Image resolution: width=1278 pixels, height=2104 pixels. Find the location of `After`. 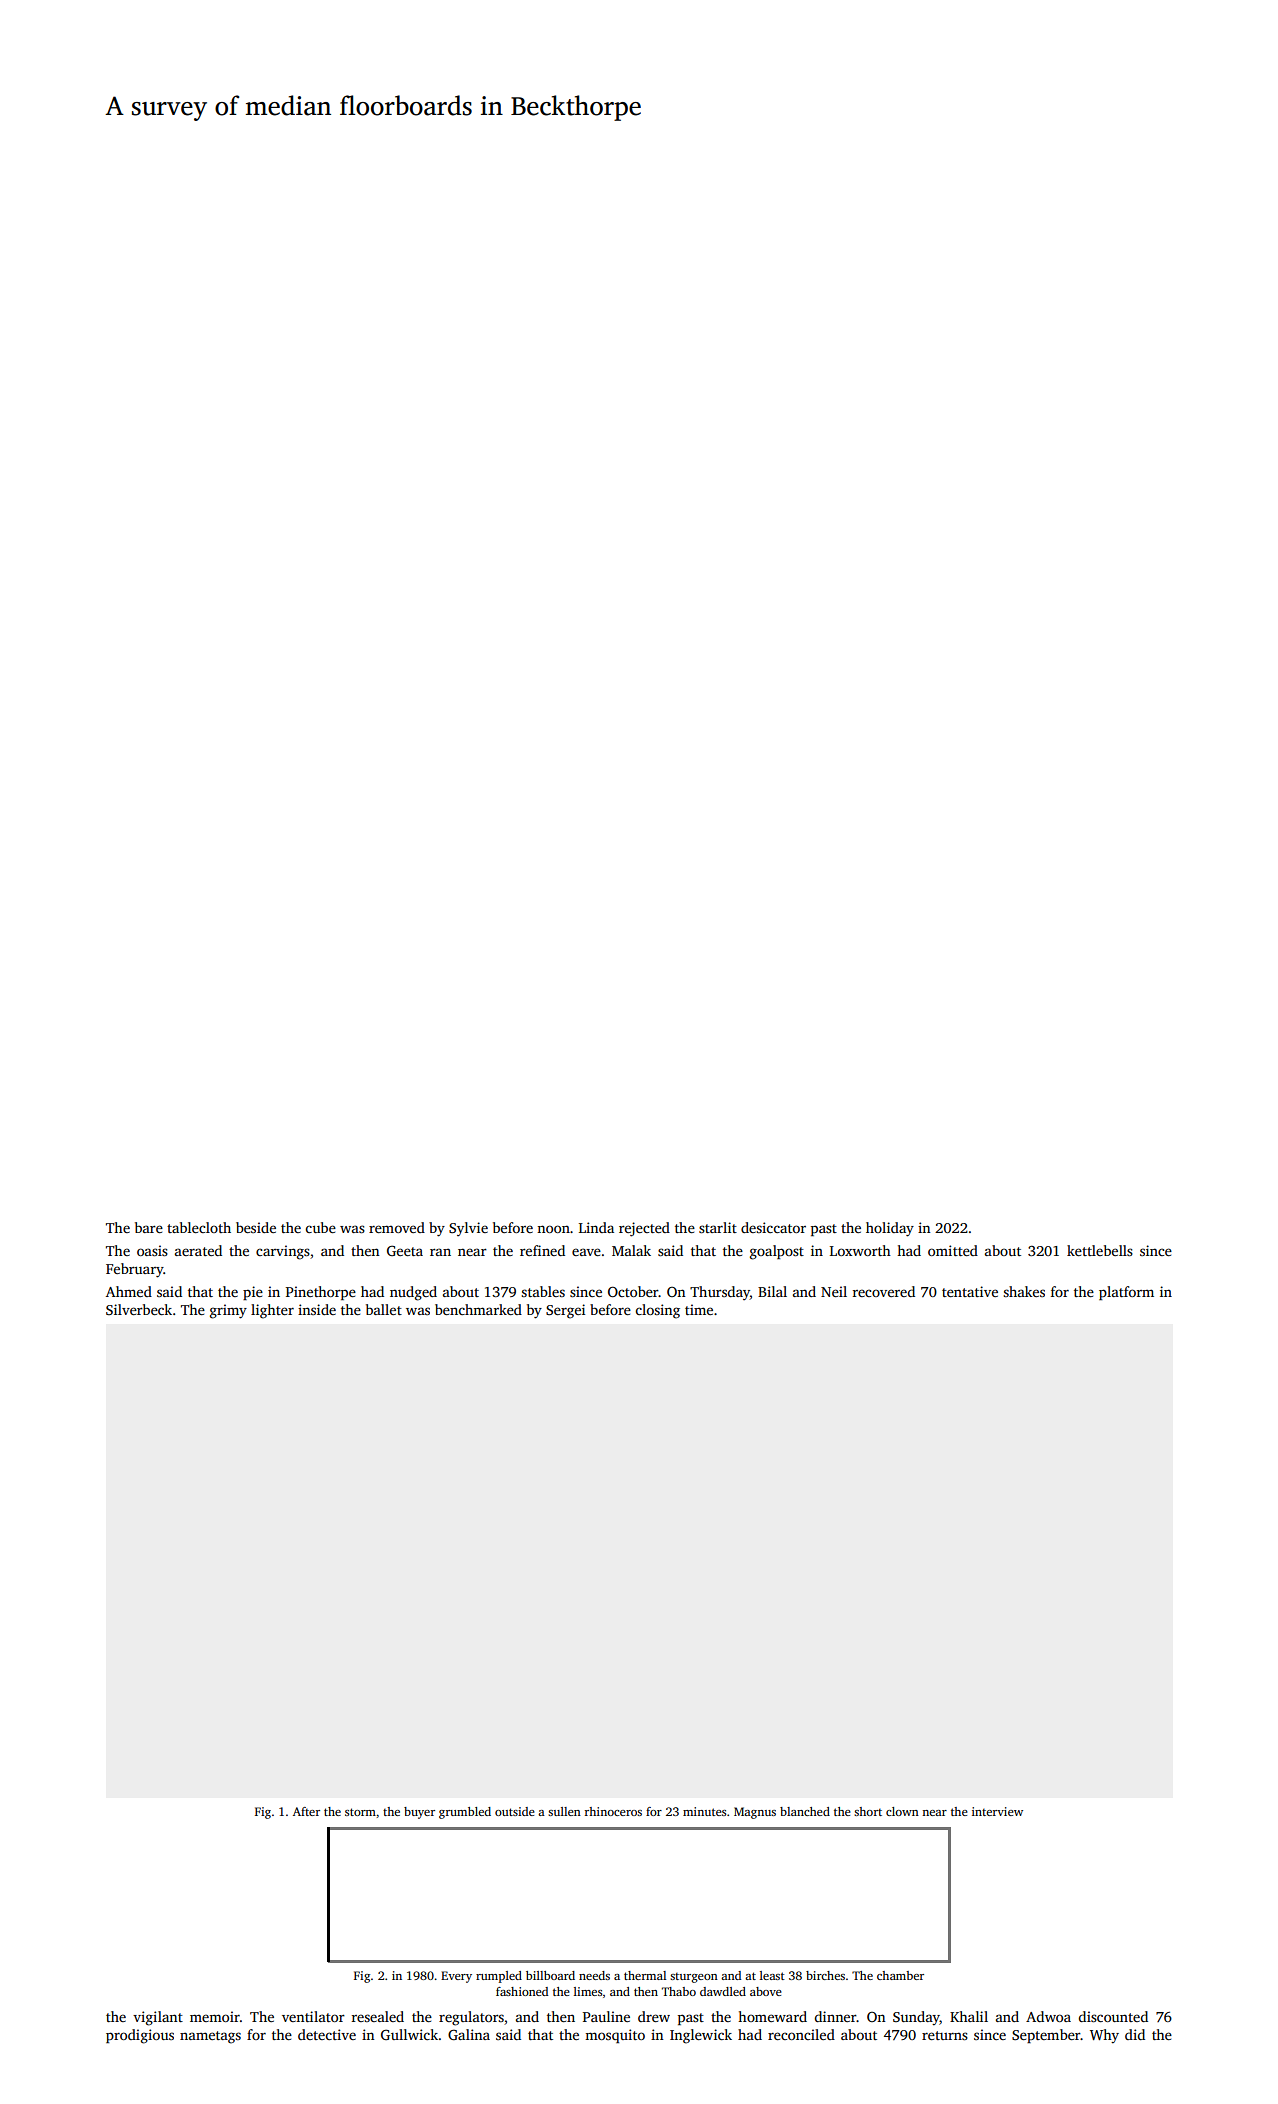

After is located at coordinates (306, 1811).
